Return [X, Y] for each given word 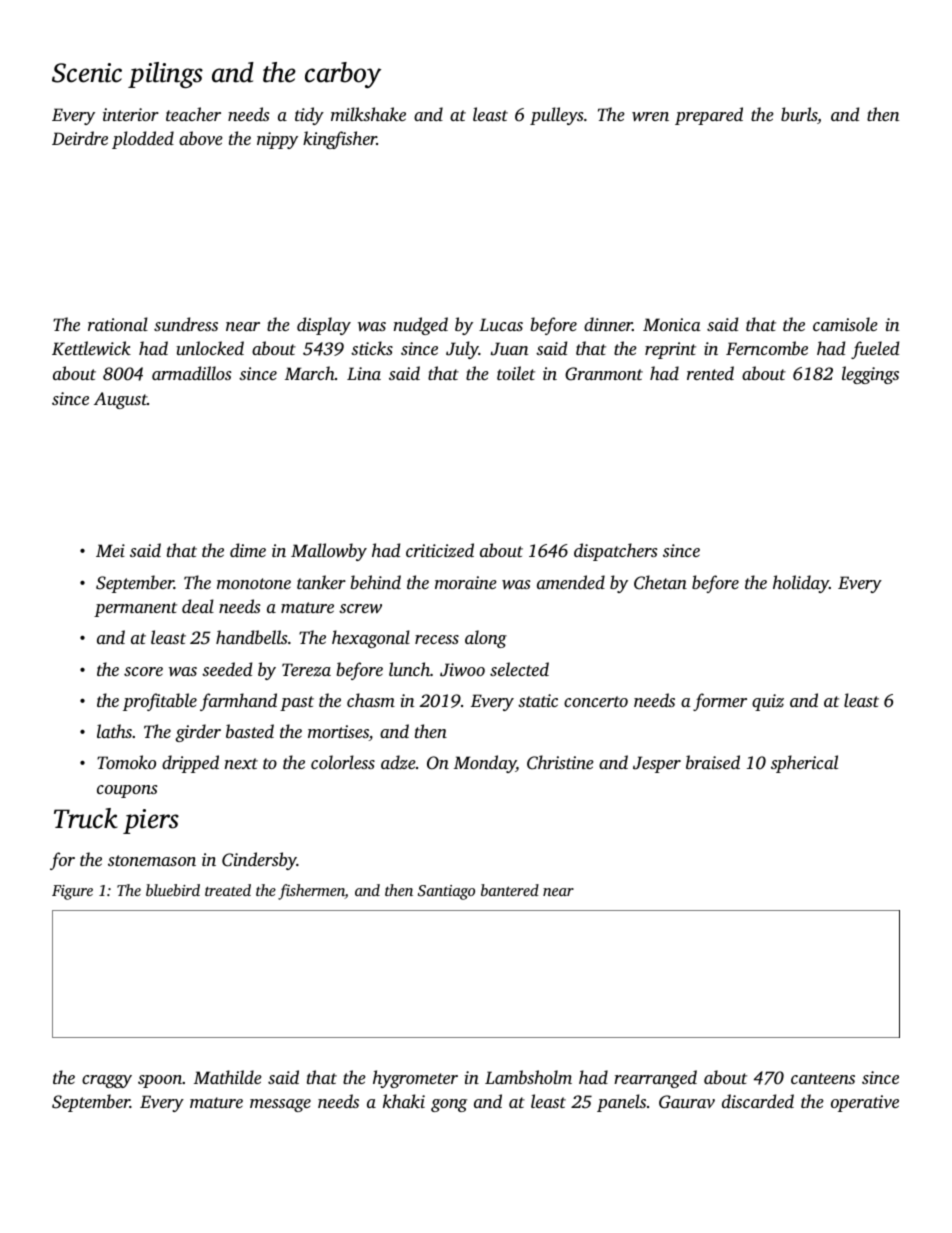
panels [621, 1103]
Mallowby [329, 552]
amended [571, 582]
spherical [804, 764]
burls [799, 114]
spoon [160, 1081]
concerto [596, 701]
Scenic [87, 73]
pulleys [556, 116]
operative [865, 1103]
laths [114, 731]
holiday [801, 584]
